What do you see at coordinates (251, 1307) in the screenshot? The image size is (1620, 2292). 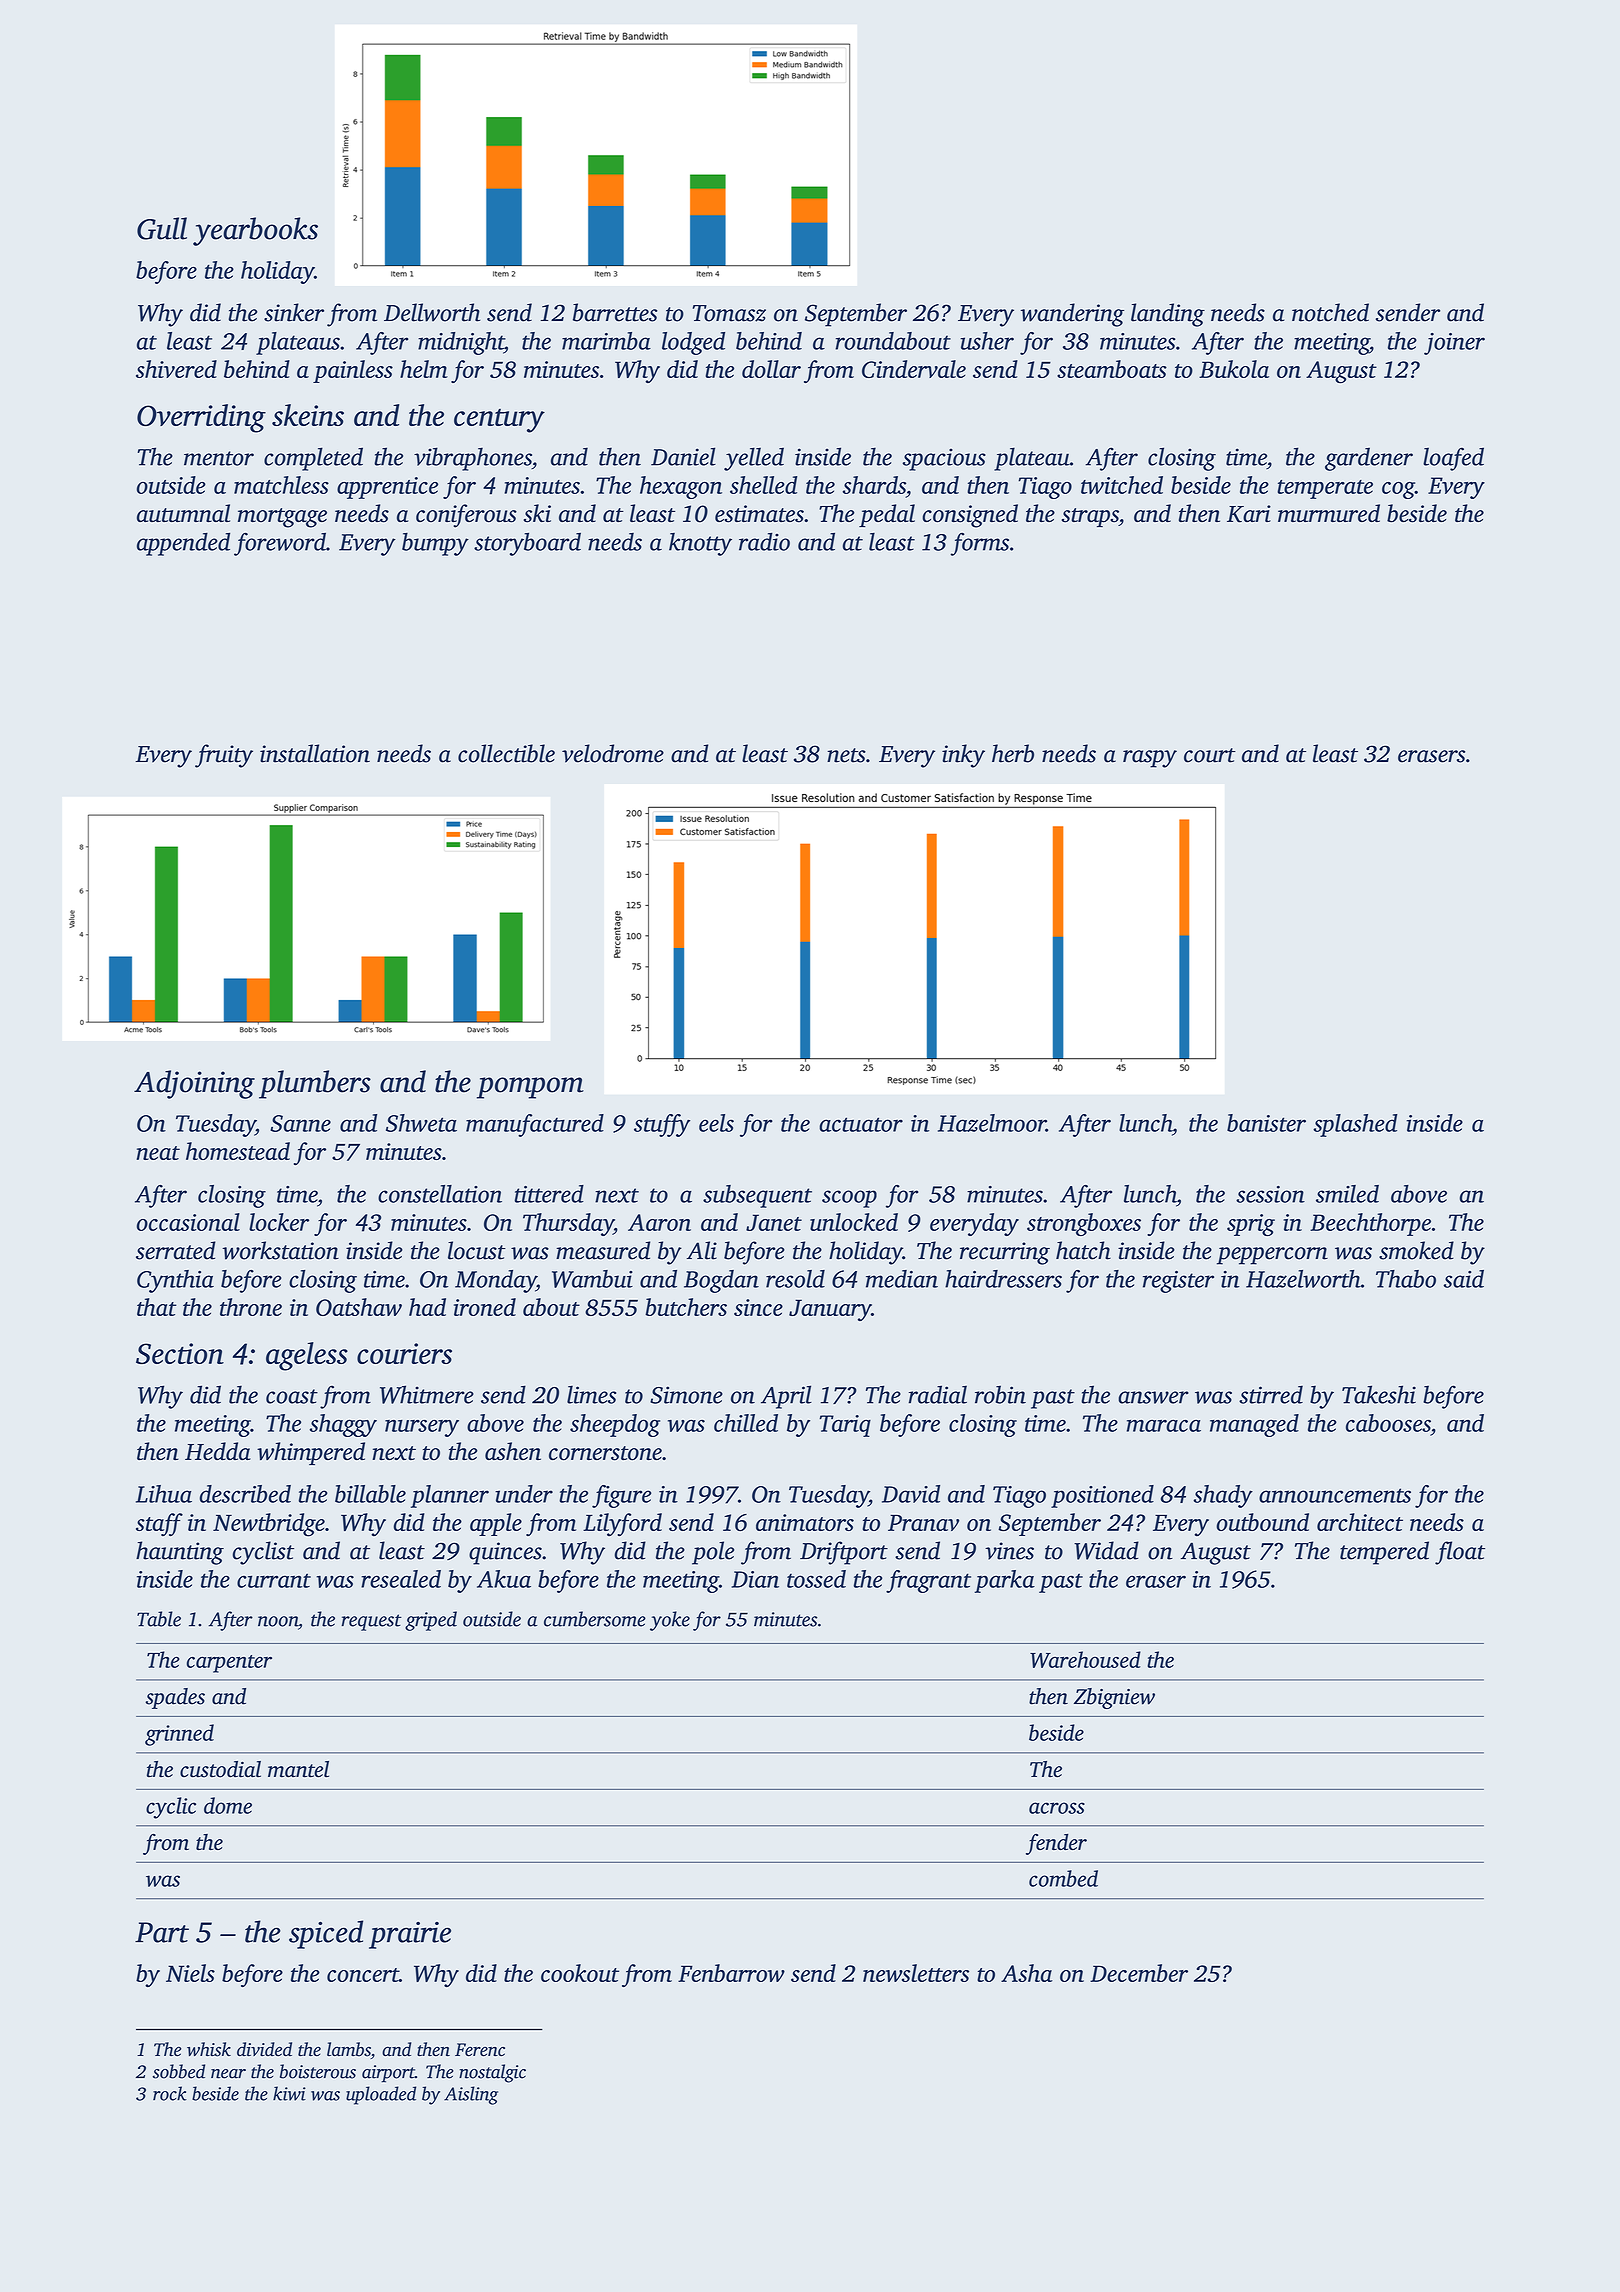 I see `throne` at bounding box center [251, 1307].
